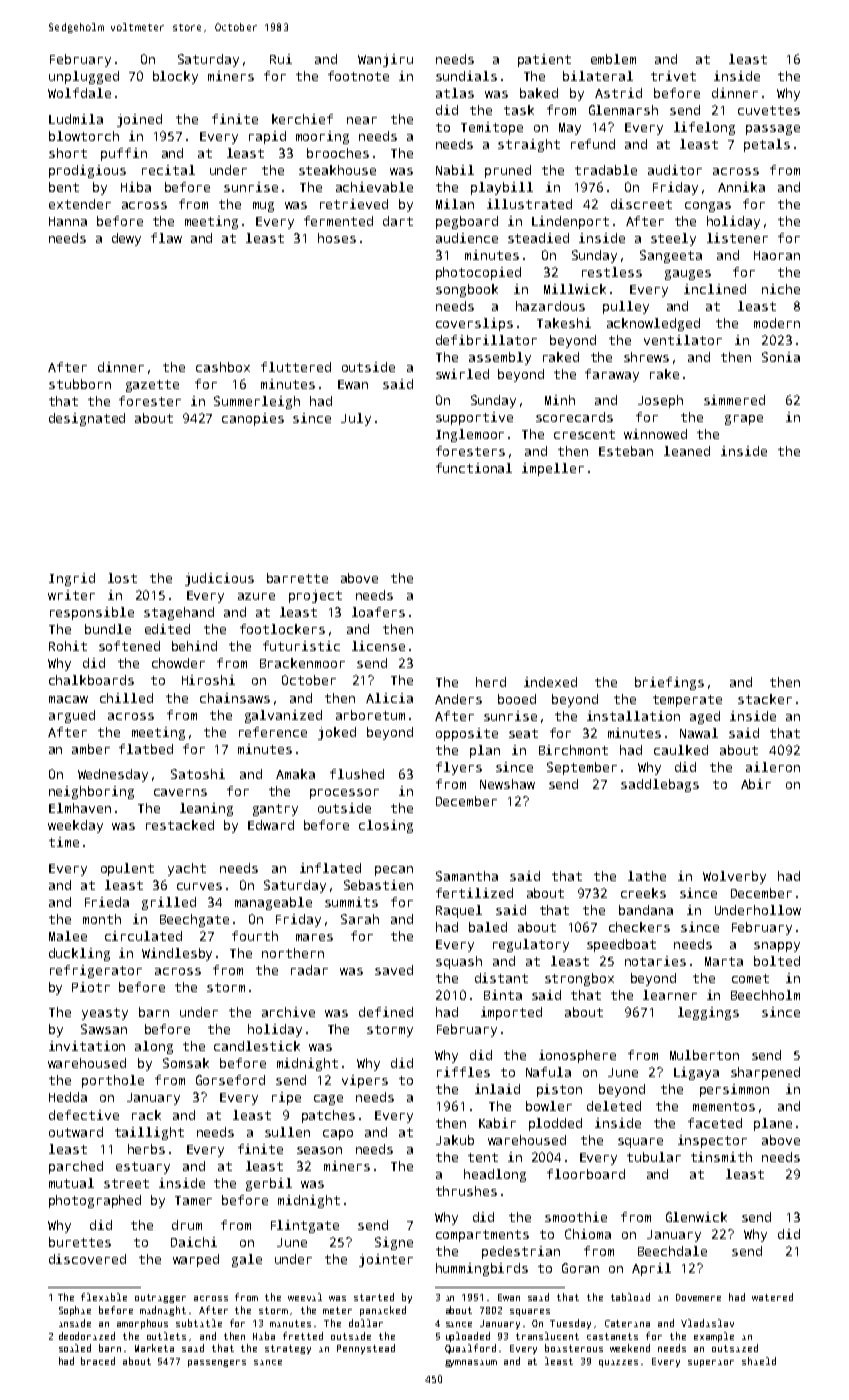 This document has width=849, height=1400. I want to click on opposite, so click(467, 734).
